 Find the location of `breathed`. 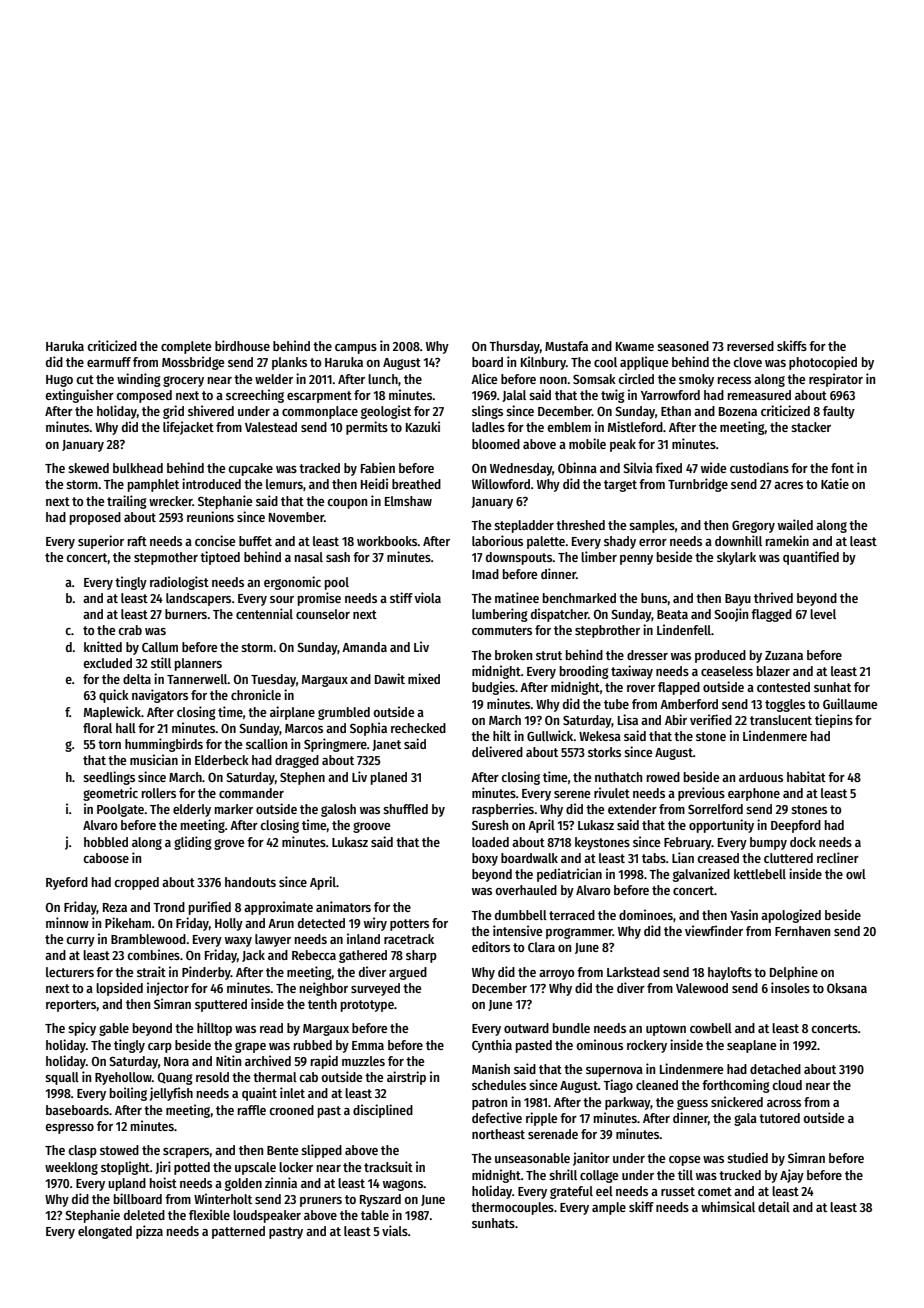

breathed is located at coordinates (416, 484).
